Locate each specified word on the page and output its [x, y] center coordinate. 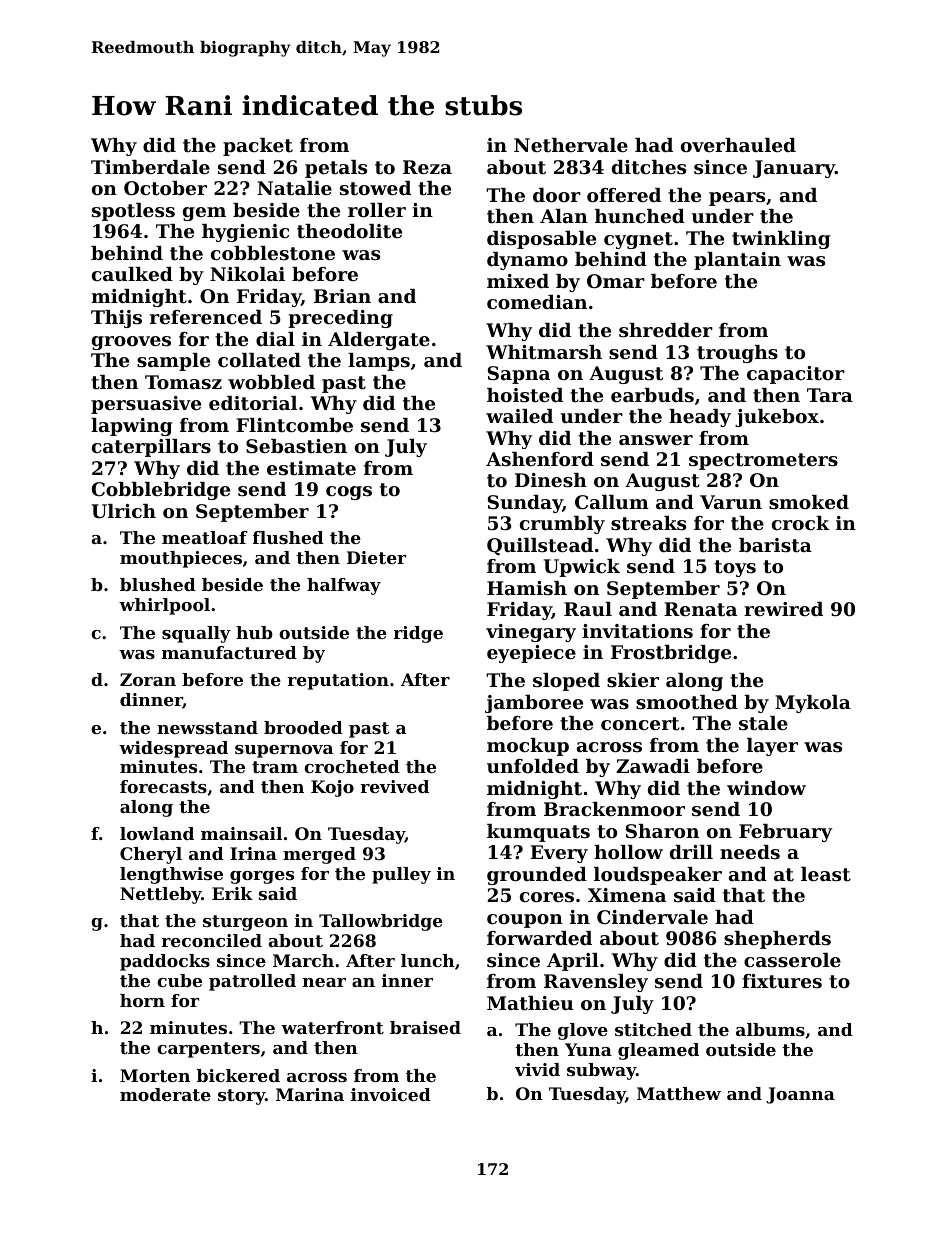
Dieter [376, 557]
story [241, 1097]
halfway [344, 586]
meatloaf [205, 537]
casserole [792, 960]
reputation [338, 681]
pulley [401, 875]
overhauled [738, 145]
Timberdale [150, 167]
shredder [666, 330]
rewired [783, 609]
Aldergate [379, 341]
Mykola [813, 704]
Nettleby [161, 895]
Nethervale [571, 145]
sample [173, 362]
